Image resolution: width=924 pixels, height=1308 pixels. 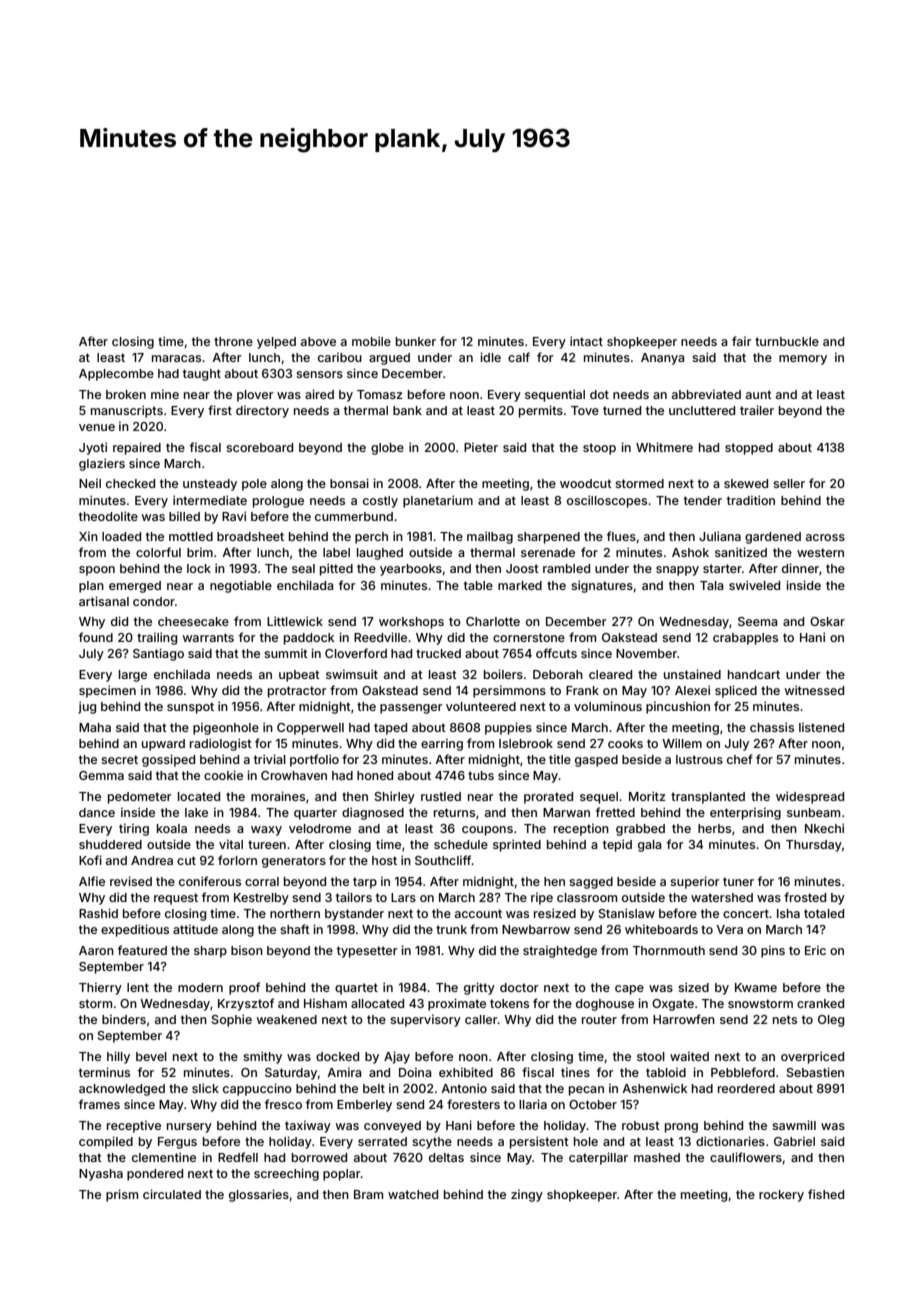 I want to click on yelped, so click(x=276, y=343).
